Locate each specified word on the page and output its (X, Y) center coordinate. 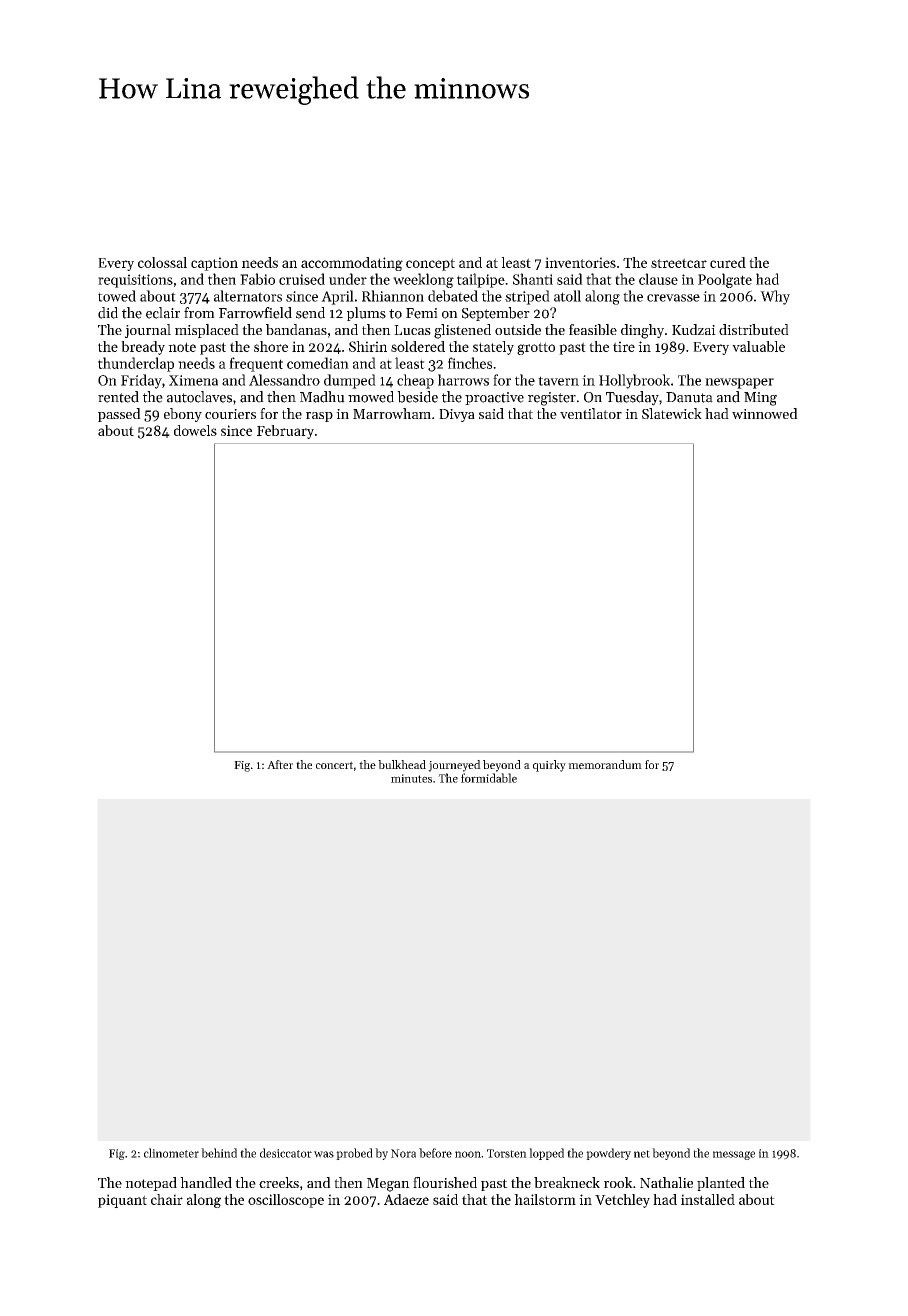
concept (430, 264)
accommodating (352, 264)
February (285, 432)
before (435, 1153)
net (642, 1154)
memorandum (605, 764)
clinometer (171, 1153)
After (280, 764)
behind (219, 1153)
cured (728, 262)
